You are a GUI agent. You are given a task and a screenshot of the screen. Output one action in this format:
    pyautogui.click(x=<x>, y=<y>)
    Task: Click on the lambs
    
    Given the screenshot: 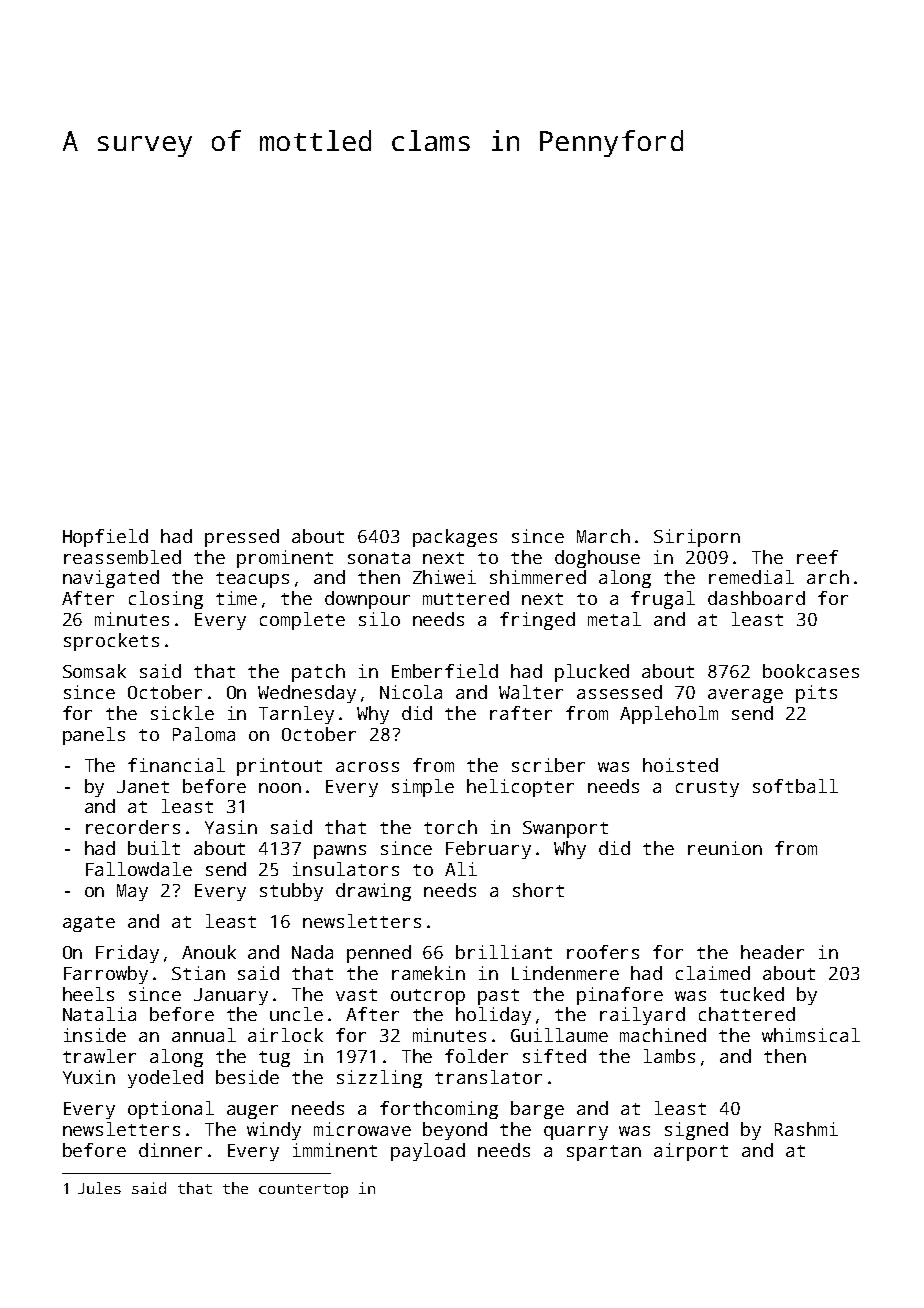 What is the action you would take?
    pyautogui.click(x=669, y=1056)
